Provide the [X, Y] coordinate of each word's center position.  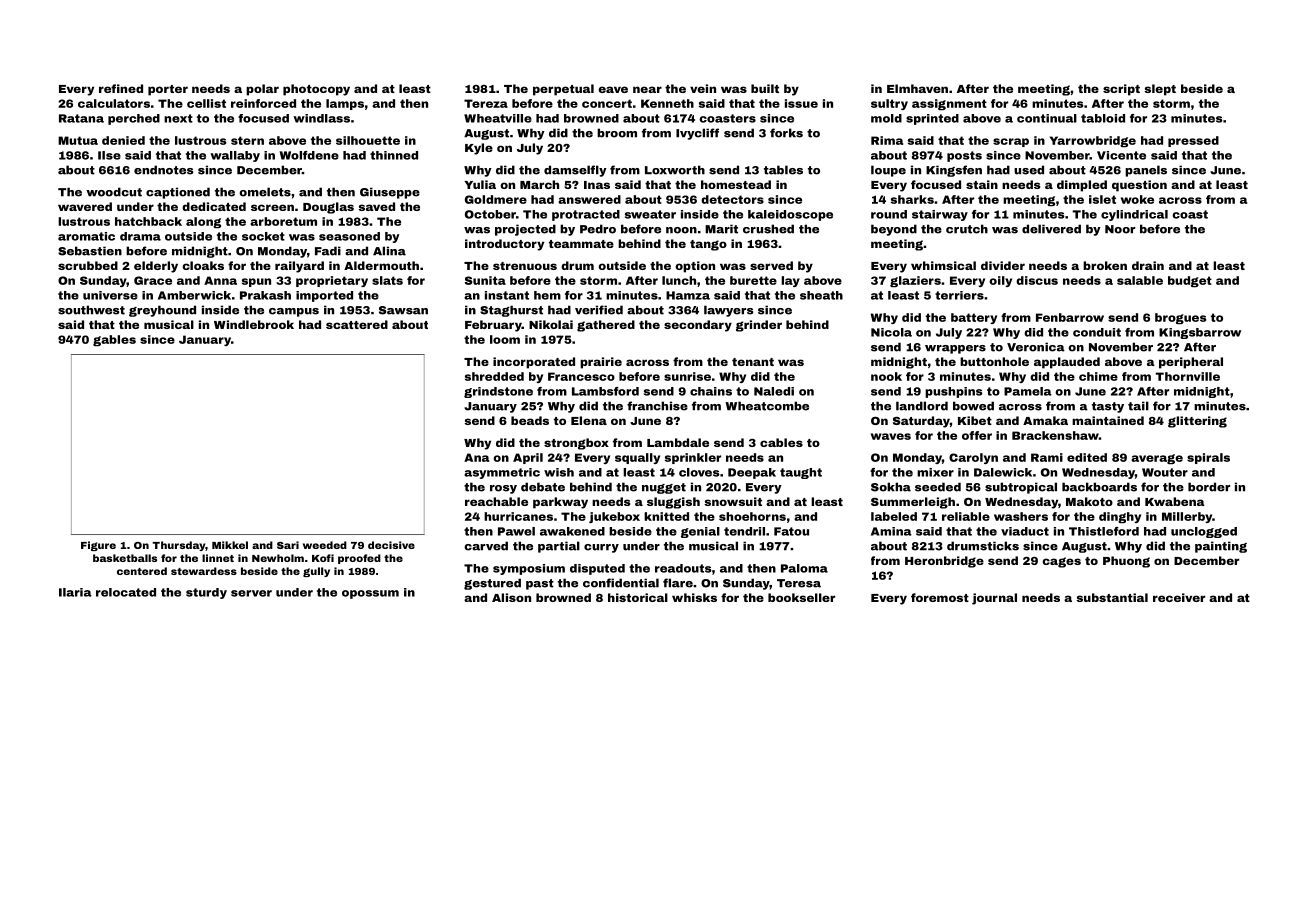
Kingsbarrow [1200, 333]
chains [711, 391]
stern [247, 140]
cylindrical [1134, 215]
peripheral [1191, 363]
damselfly [575, 171]
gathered [606, 326]
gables [114, 340]
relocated [126, 592]
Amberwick [194, 295]
